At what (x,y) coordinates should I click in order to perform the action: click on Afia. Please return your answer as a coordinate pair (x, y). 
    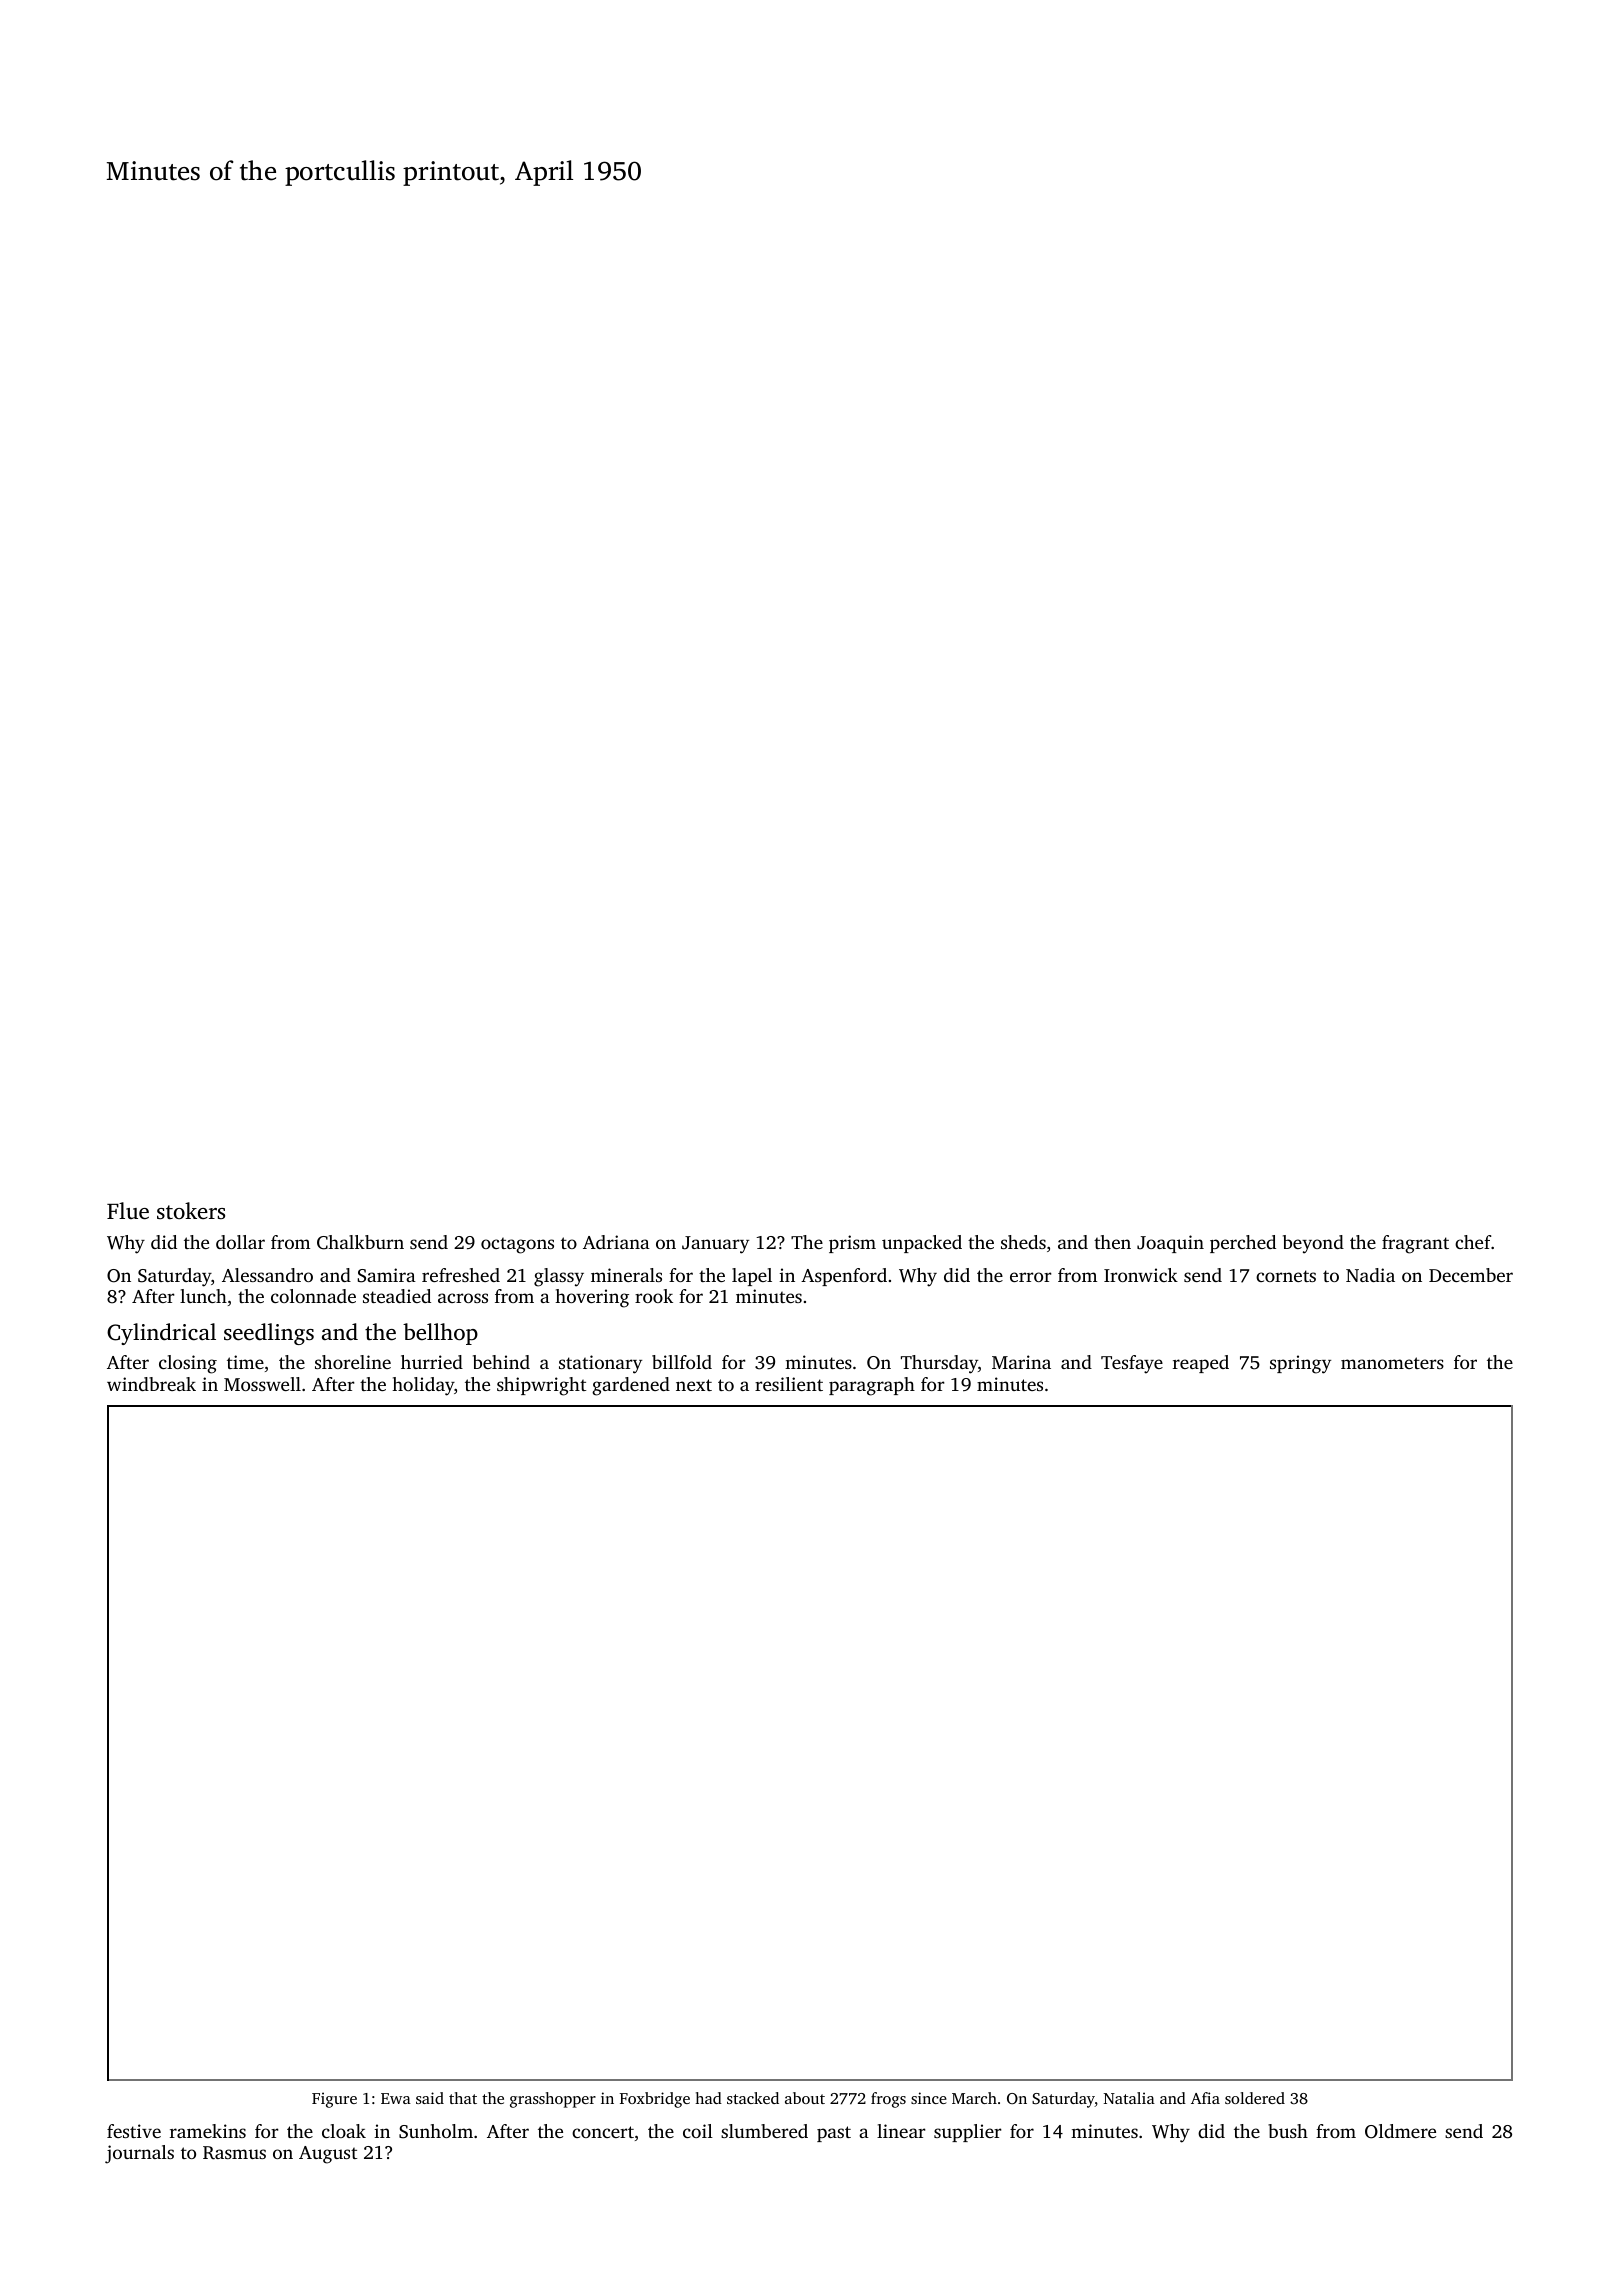
    Looking at the image, I should click on (1205, 2098).
